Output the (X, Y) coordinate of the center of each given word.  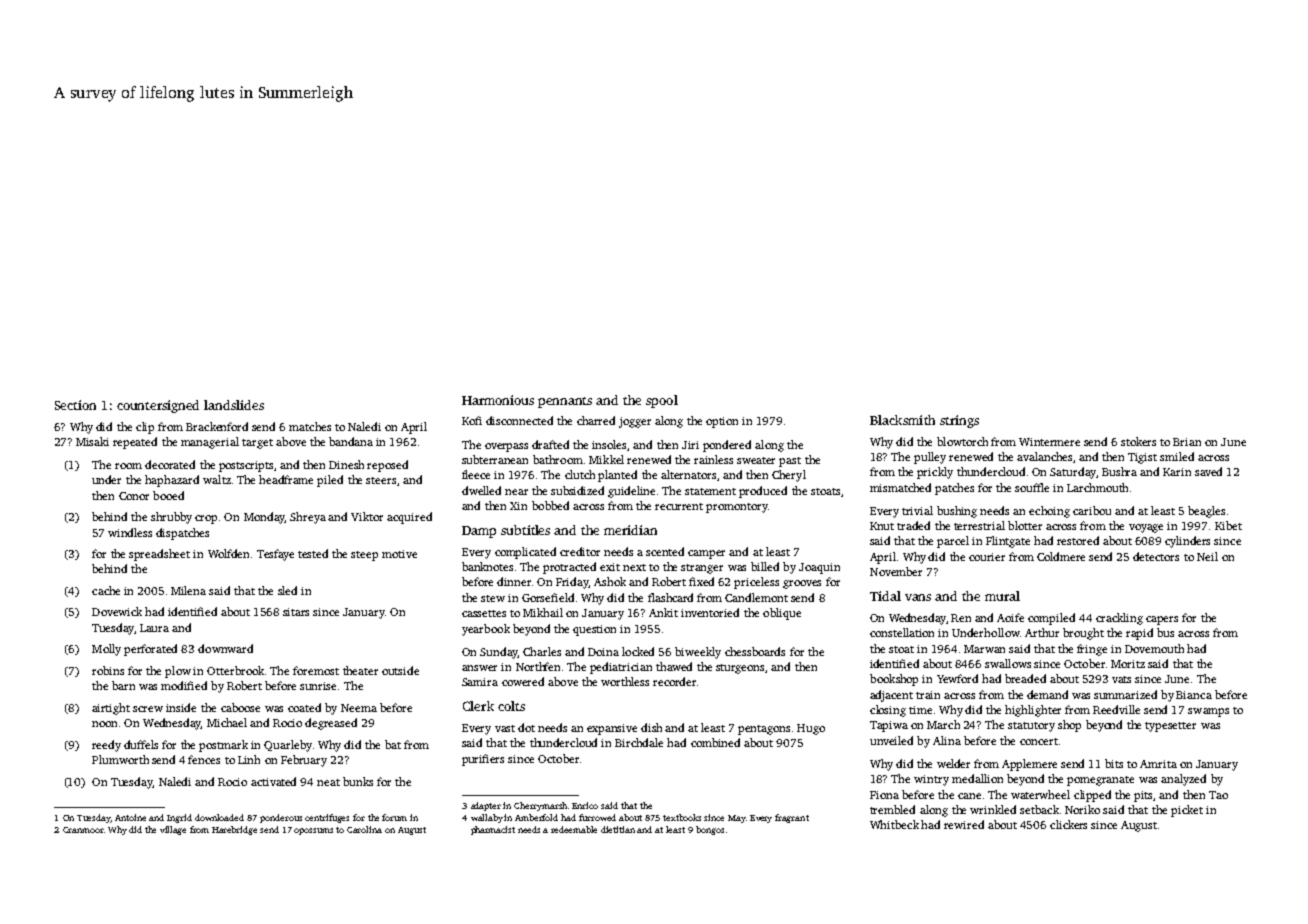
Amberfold (536, 817)
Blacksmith (902, 420)
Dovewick (117, 611)
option (722, 422)
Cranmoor (83, 830)
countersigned (158, 406)
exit (610, 567)
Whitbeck (894, 824)
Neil (1207, 556)
